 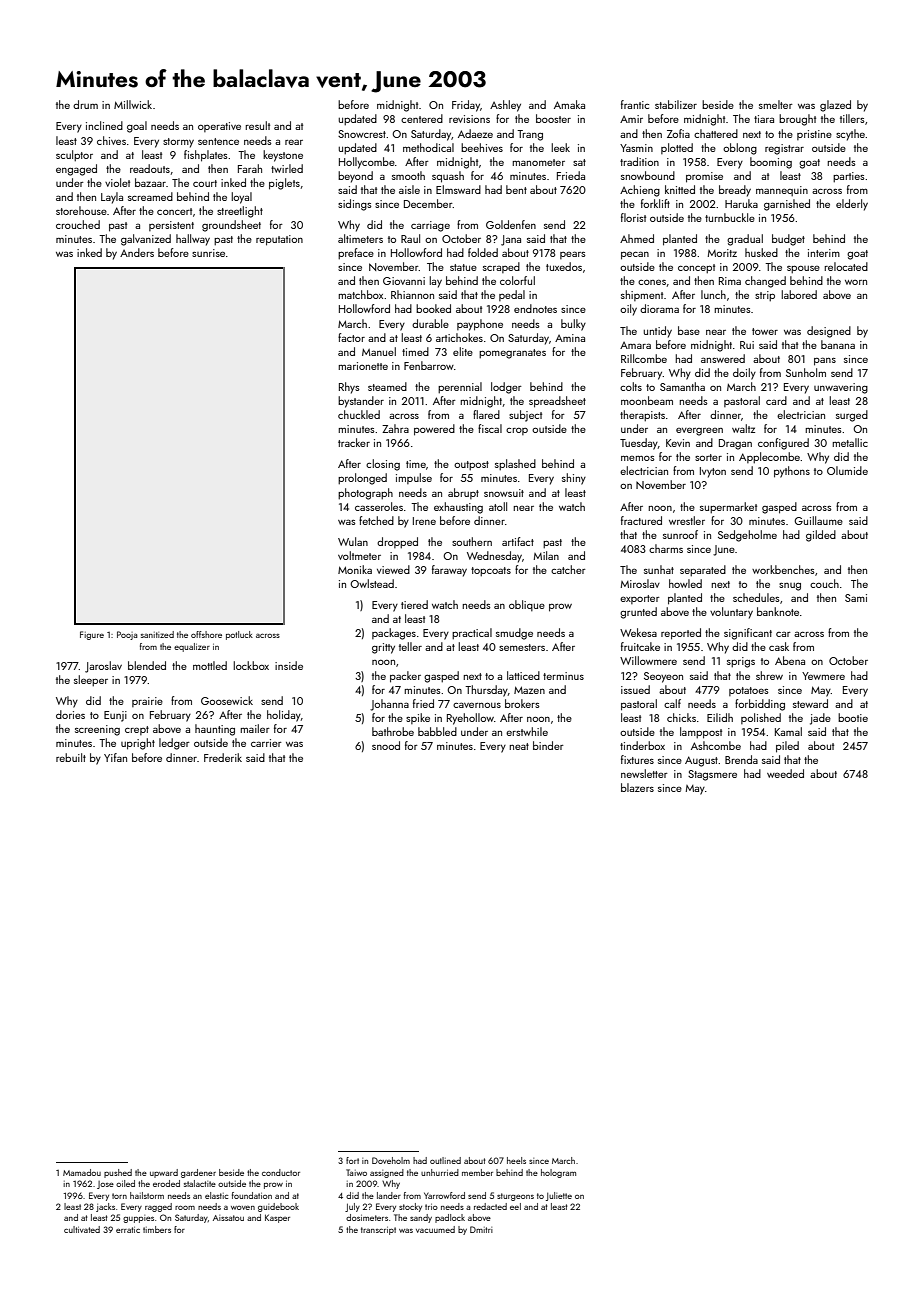 I want to click on Giovanni, so click(x=404, y=281).
